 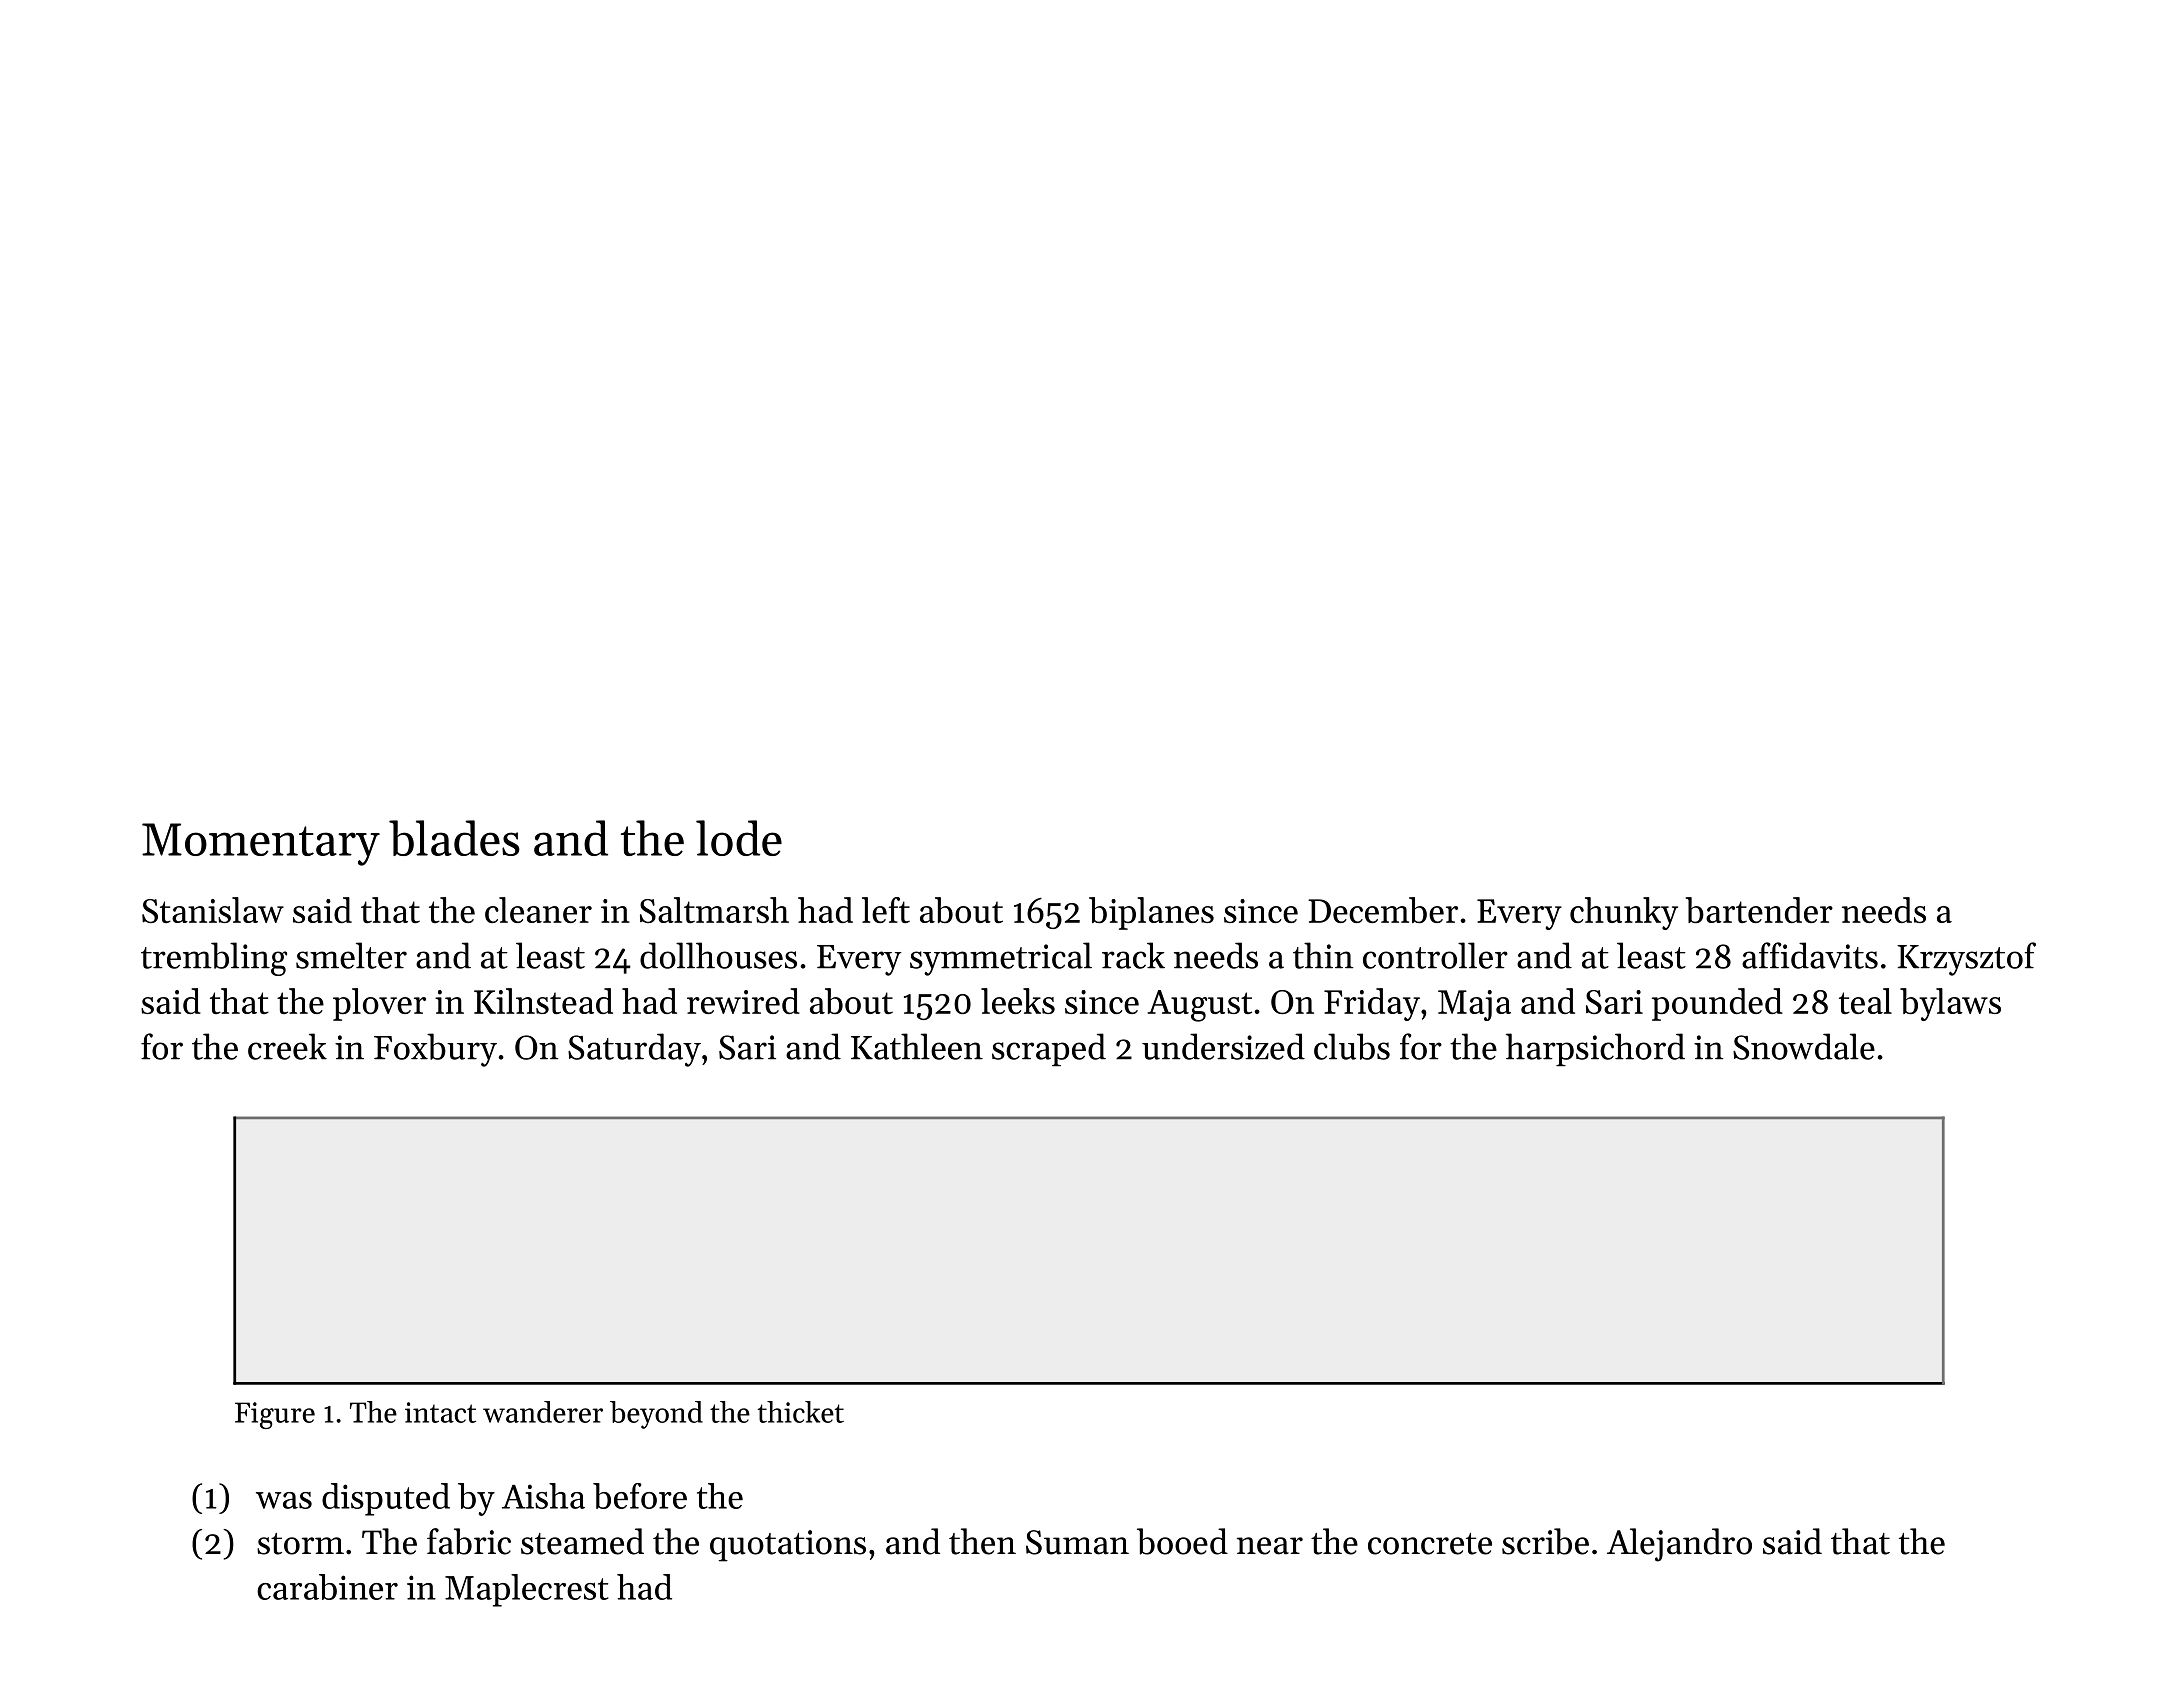 I want to click on scribe, so click(x=1545, y=1541).
